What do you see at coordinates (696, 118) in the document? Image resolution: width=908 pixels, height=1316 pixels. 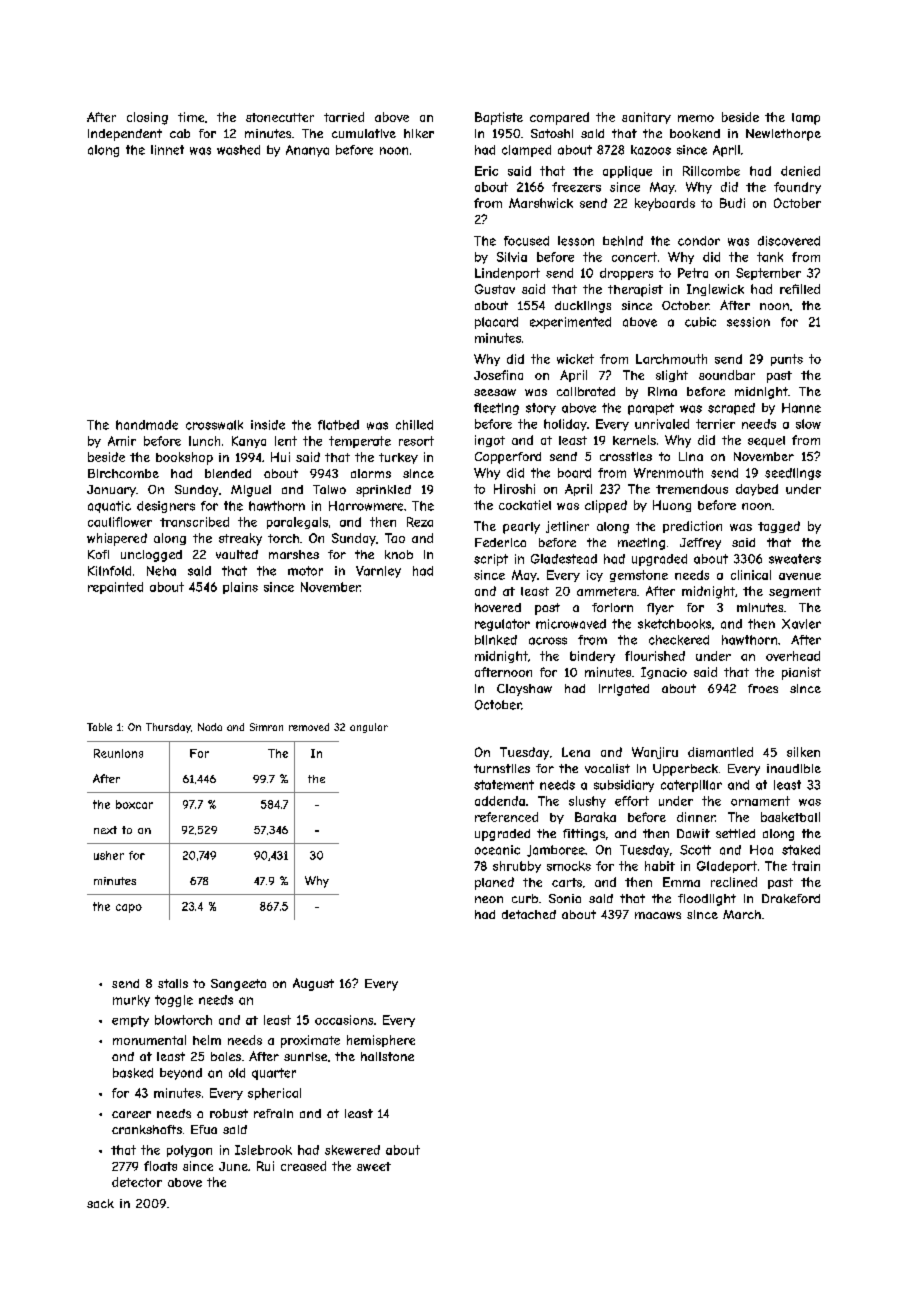 I see `memo` at bounding box center [696, 118].
